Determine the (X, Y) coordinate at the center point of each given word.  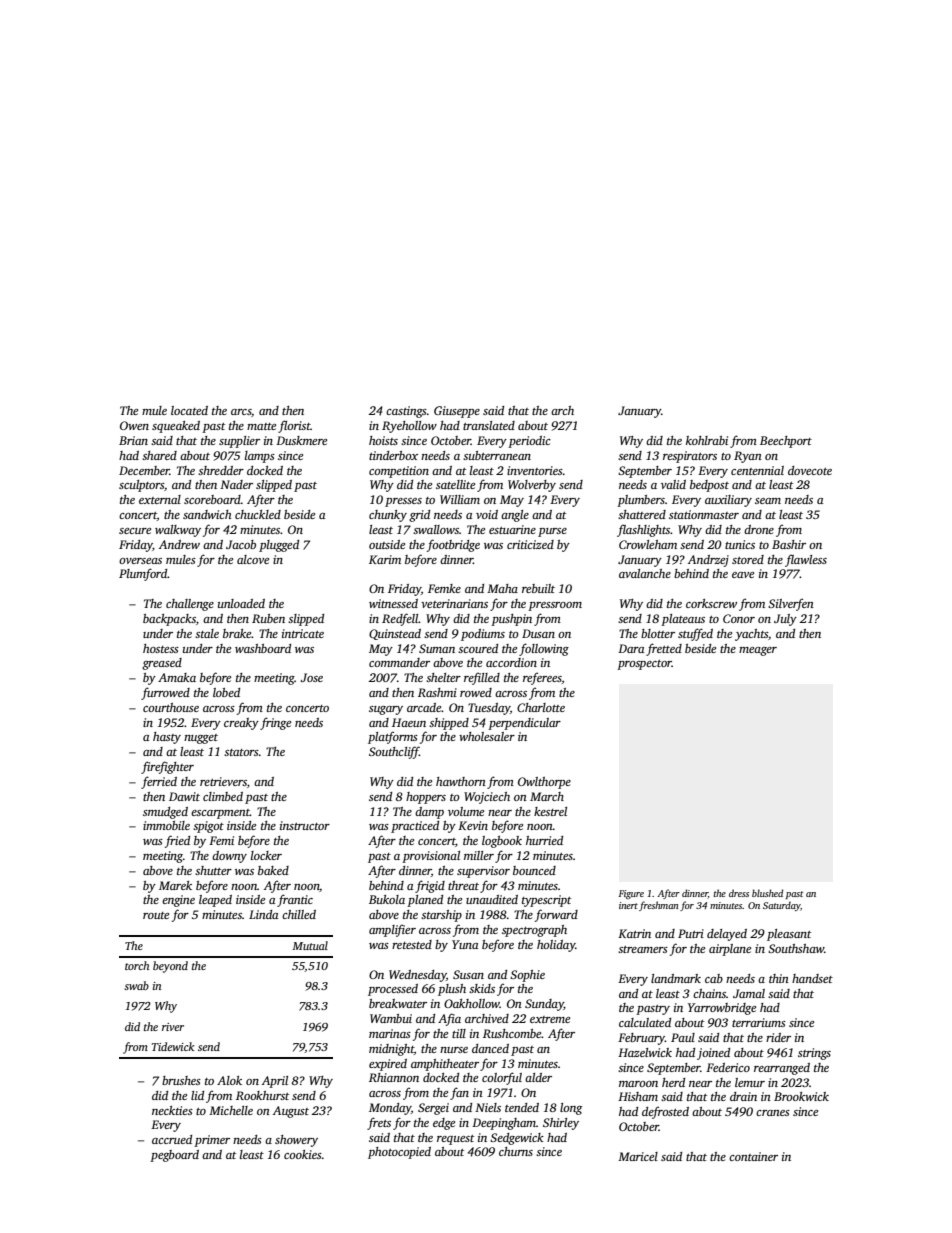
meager (758, 651)
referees (542, 678)
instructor (305, 825)
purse (552, 532)
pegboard (174, 1156)
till (459, 1033)
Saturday (781, 906)
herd (673, 1082)
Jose (311, 677)
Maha (502, 588)
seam (768, 501)
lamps (260, 457)
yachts (751, 635)
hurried (544, 840)
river (173, 1027)
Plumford (143, 574)
